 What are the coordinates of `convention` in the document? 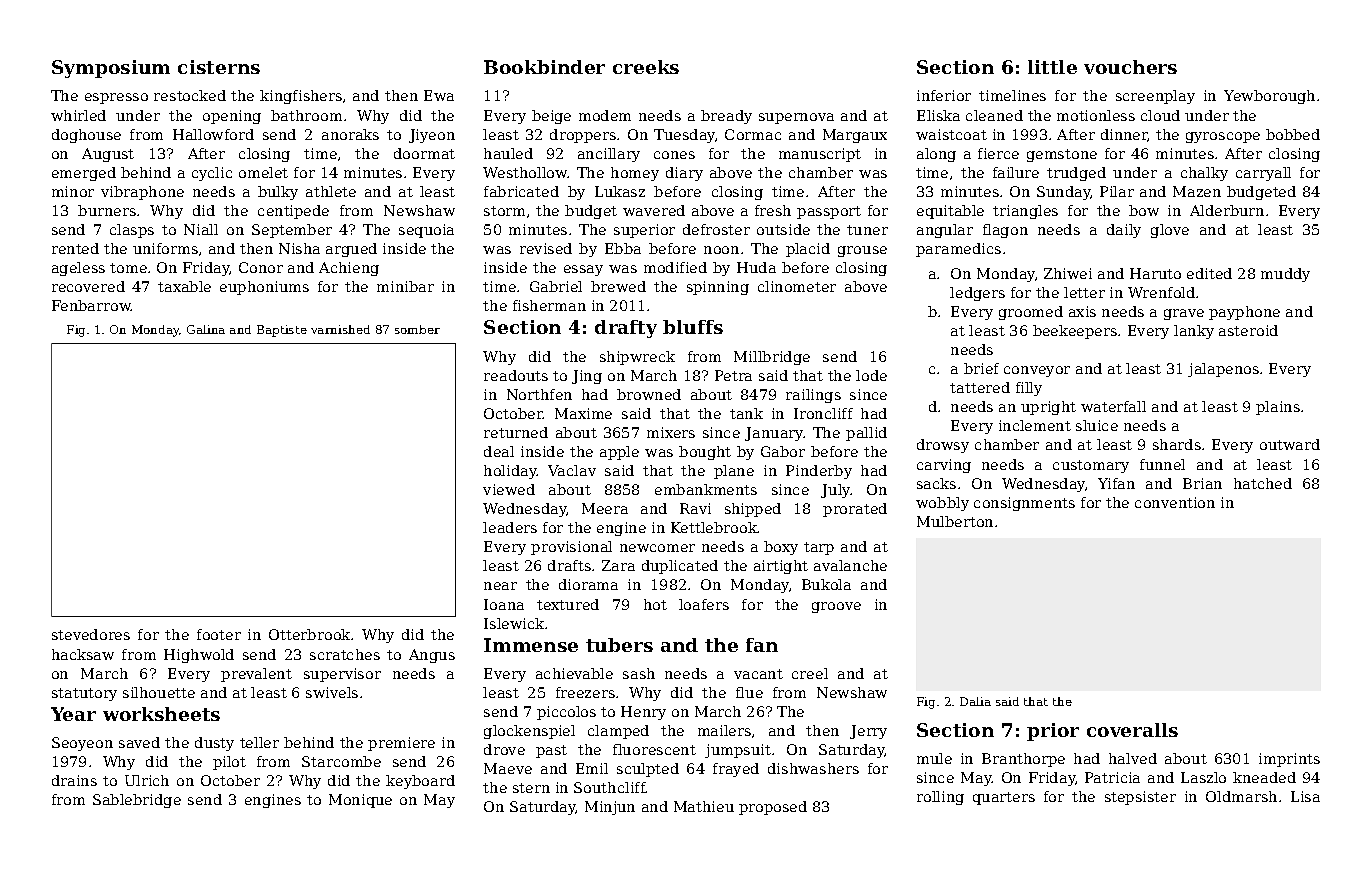 It's located at (1175, 502).
